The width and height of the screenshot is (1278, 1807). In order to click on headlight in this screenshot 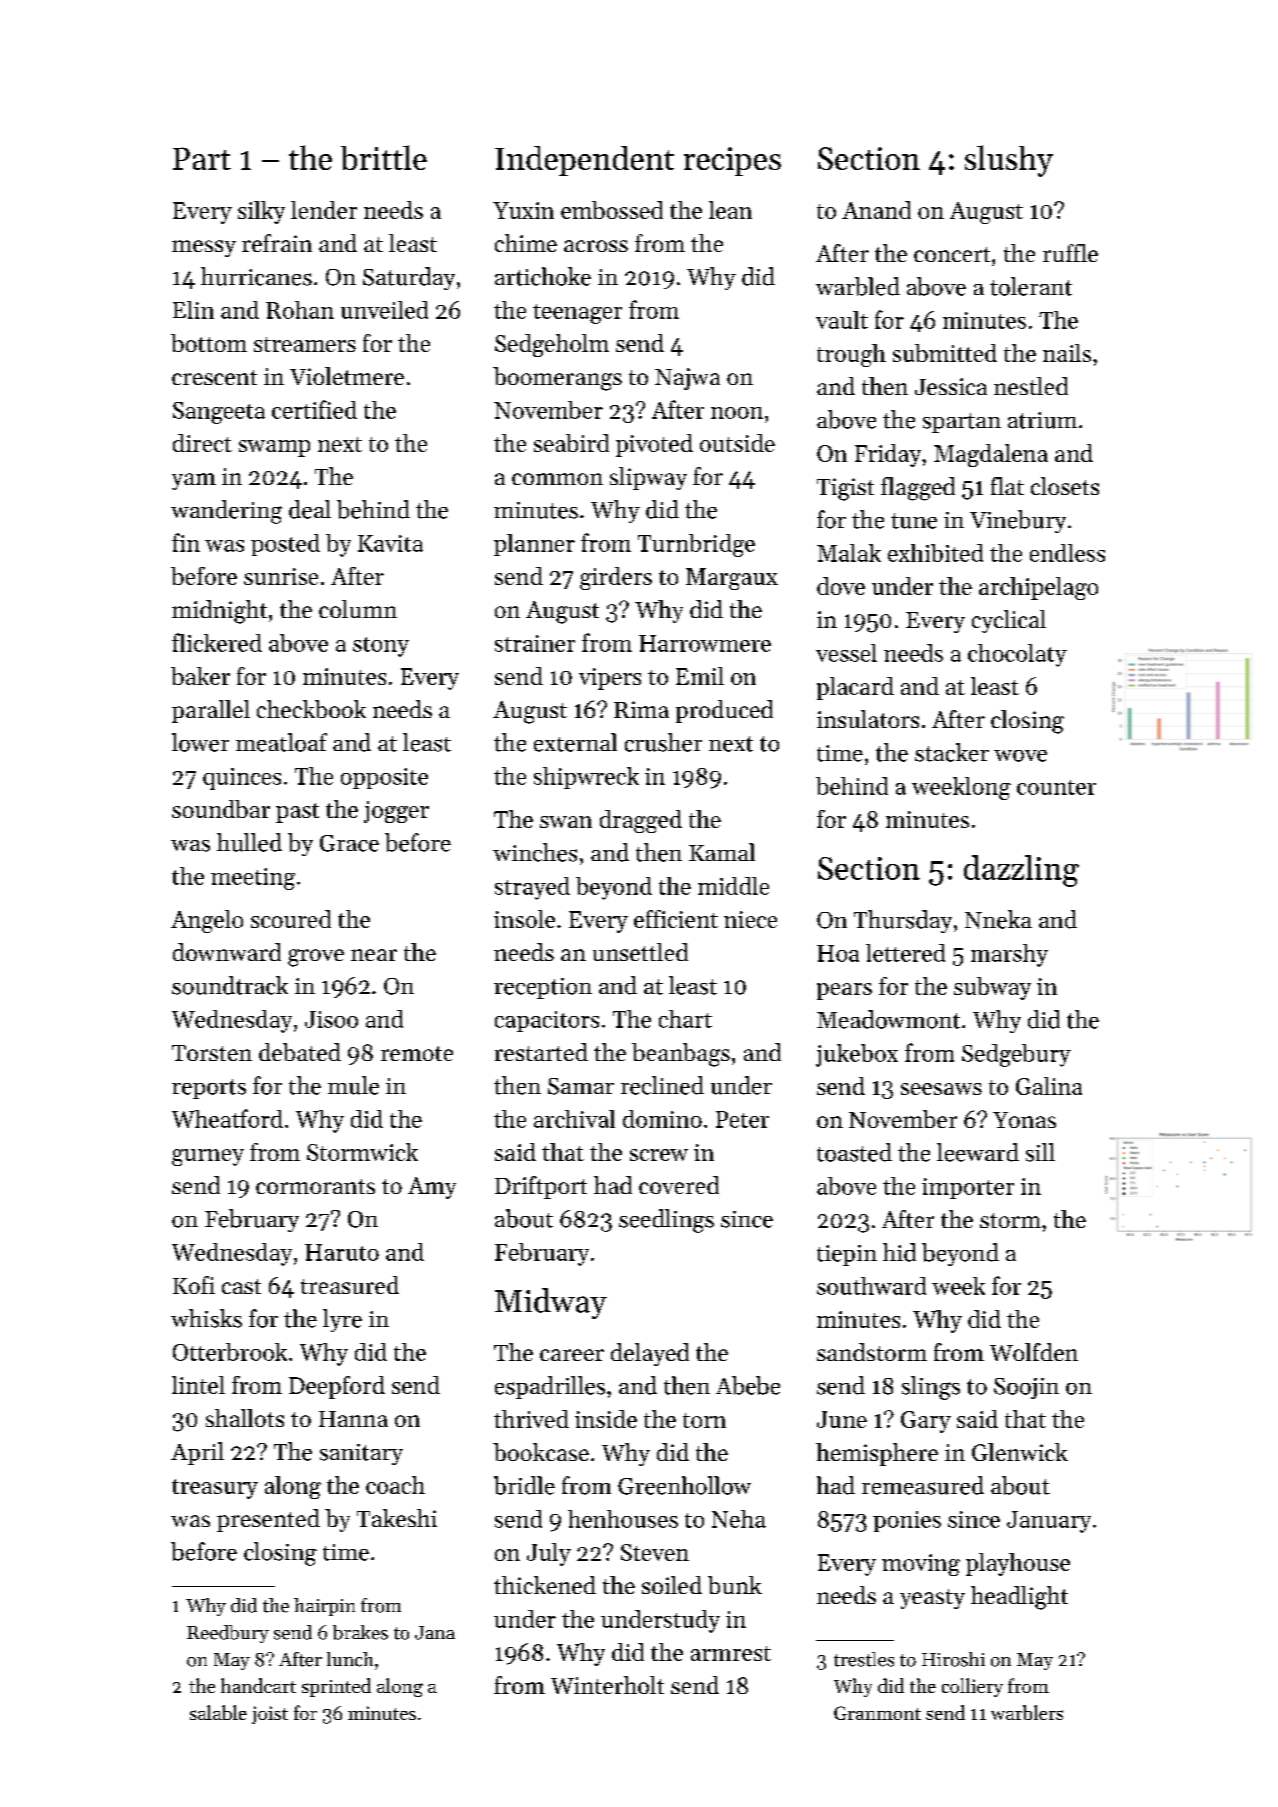, I will do `click(1019, 1598)`.
